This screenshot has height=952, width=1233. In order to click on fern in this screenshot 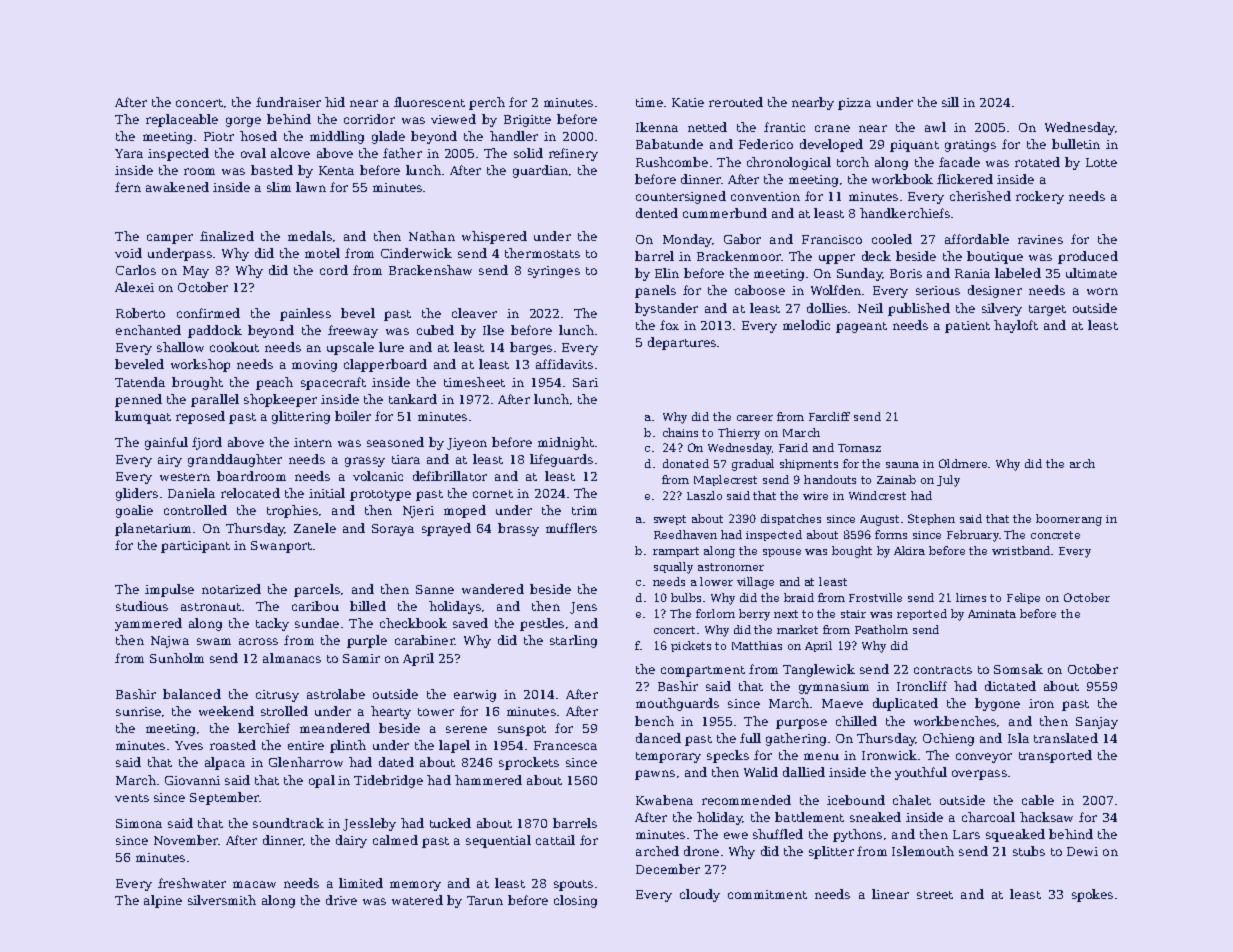, I will do `click(128, 187)`.
